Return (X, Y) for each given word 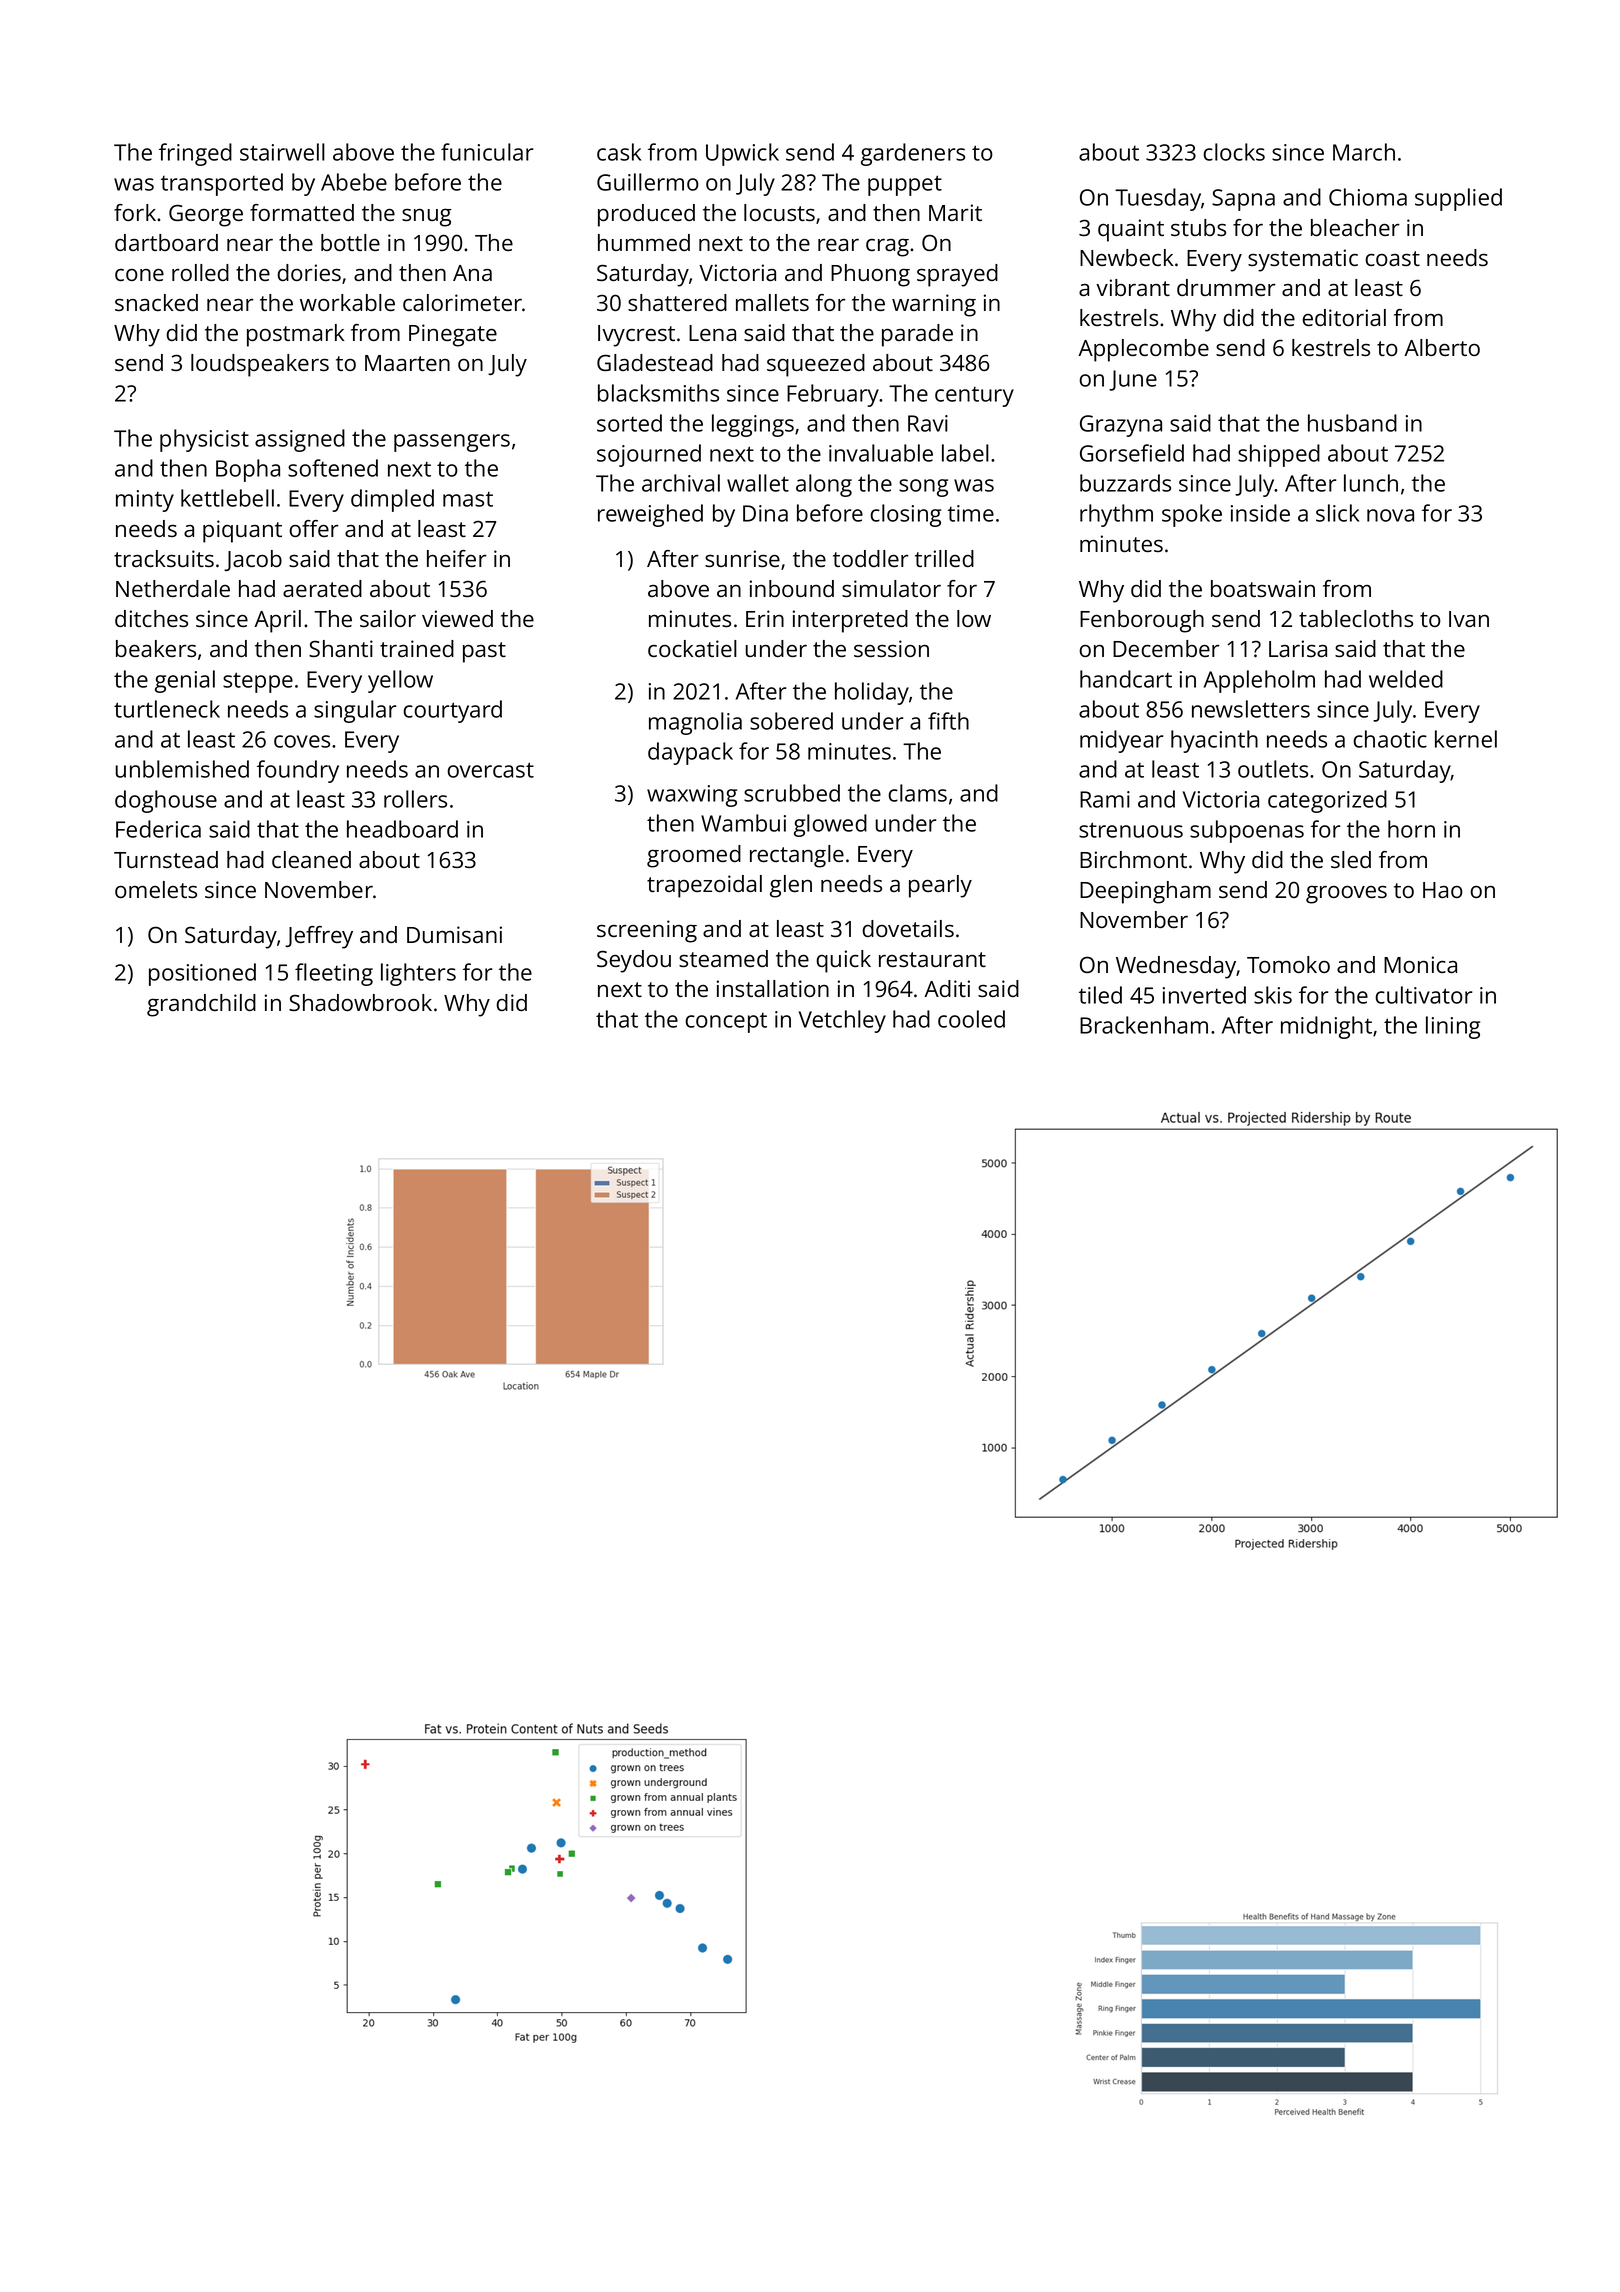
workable (347, 302)
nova (1390, 515)
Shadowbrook (360, 1002)
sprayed (957, 275)
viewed (457, 618)
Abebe (354, 182)
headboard (402, 829)
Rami (1105, 799)
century (974, 397)
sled (1351, 859)
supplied (1458, 199)
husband (1352, 423)
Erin (765, 618)
